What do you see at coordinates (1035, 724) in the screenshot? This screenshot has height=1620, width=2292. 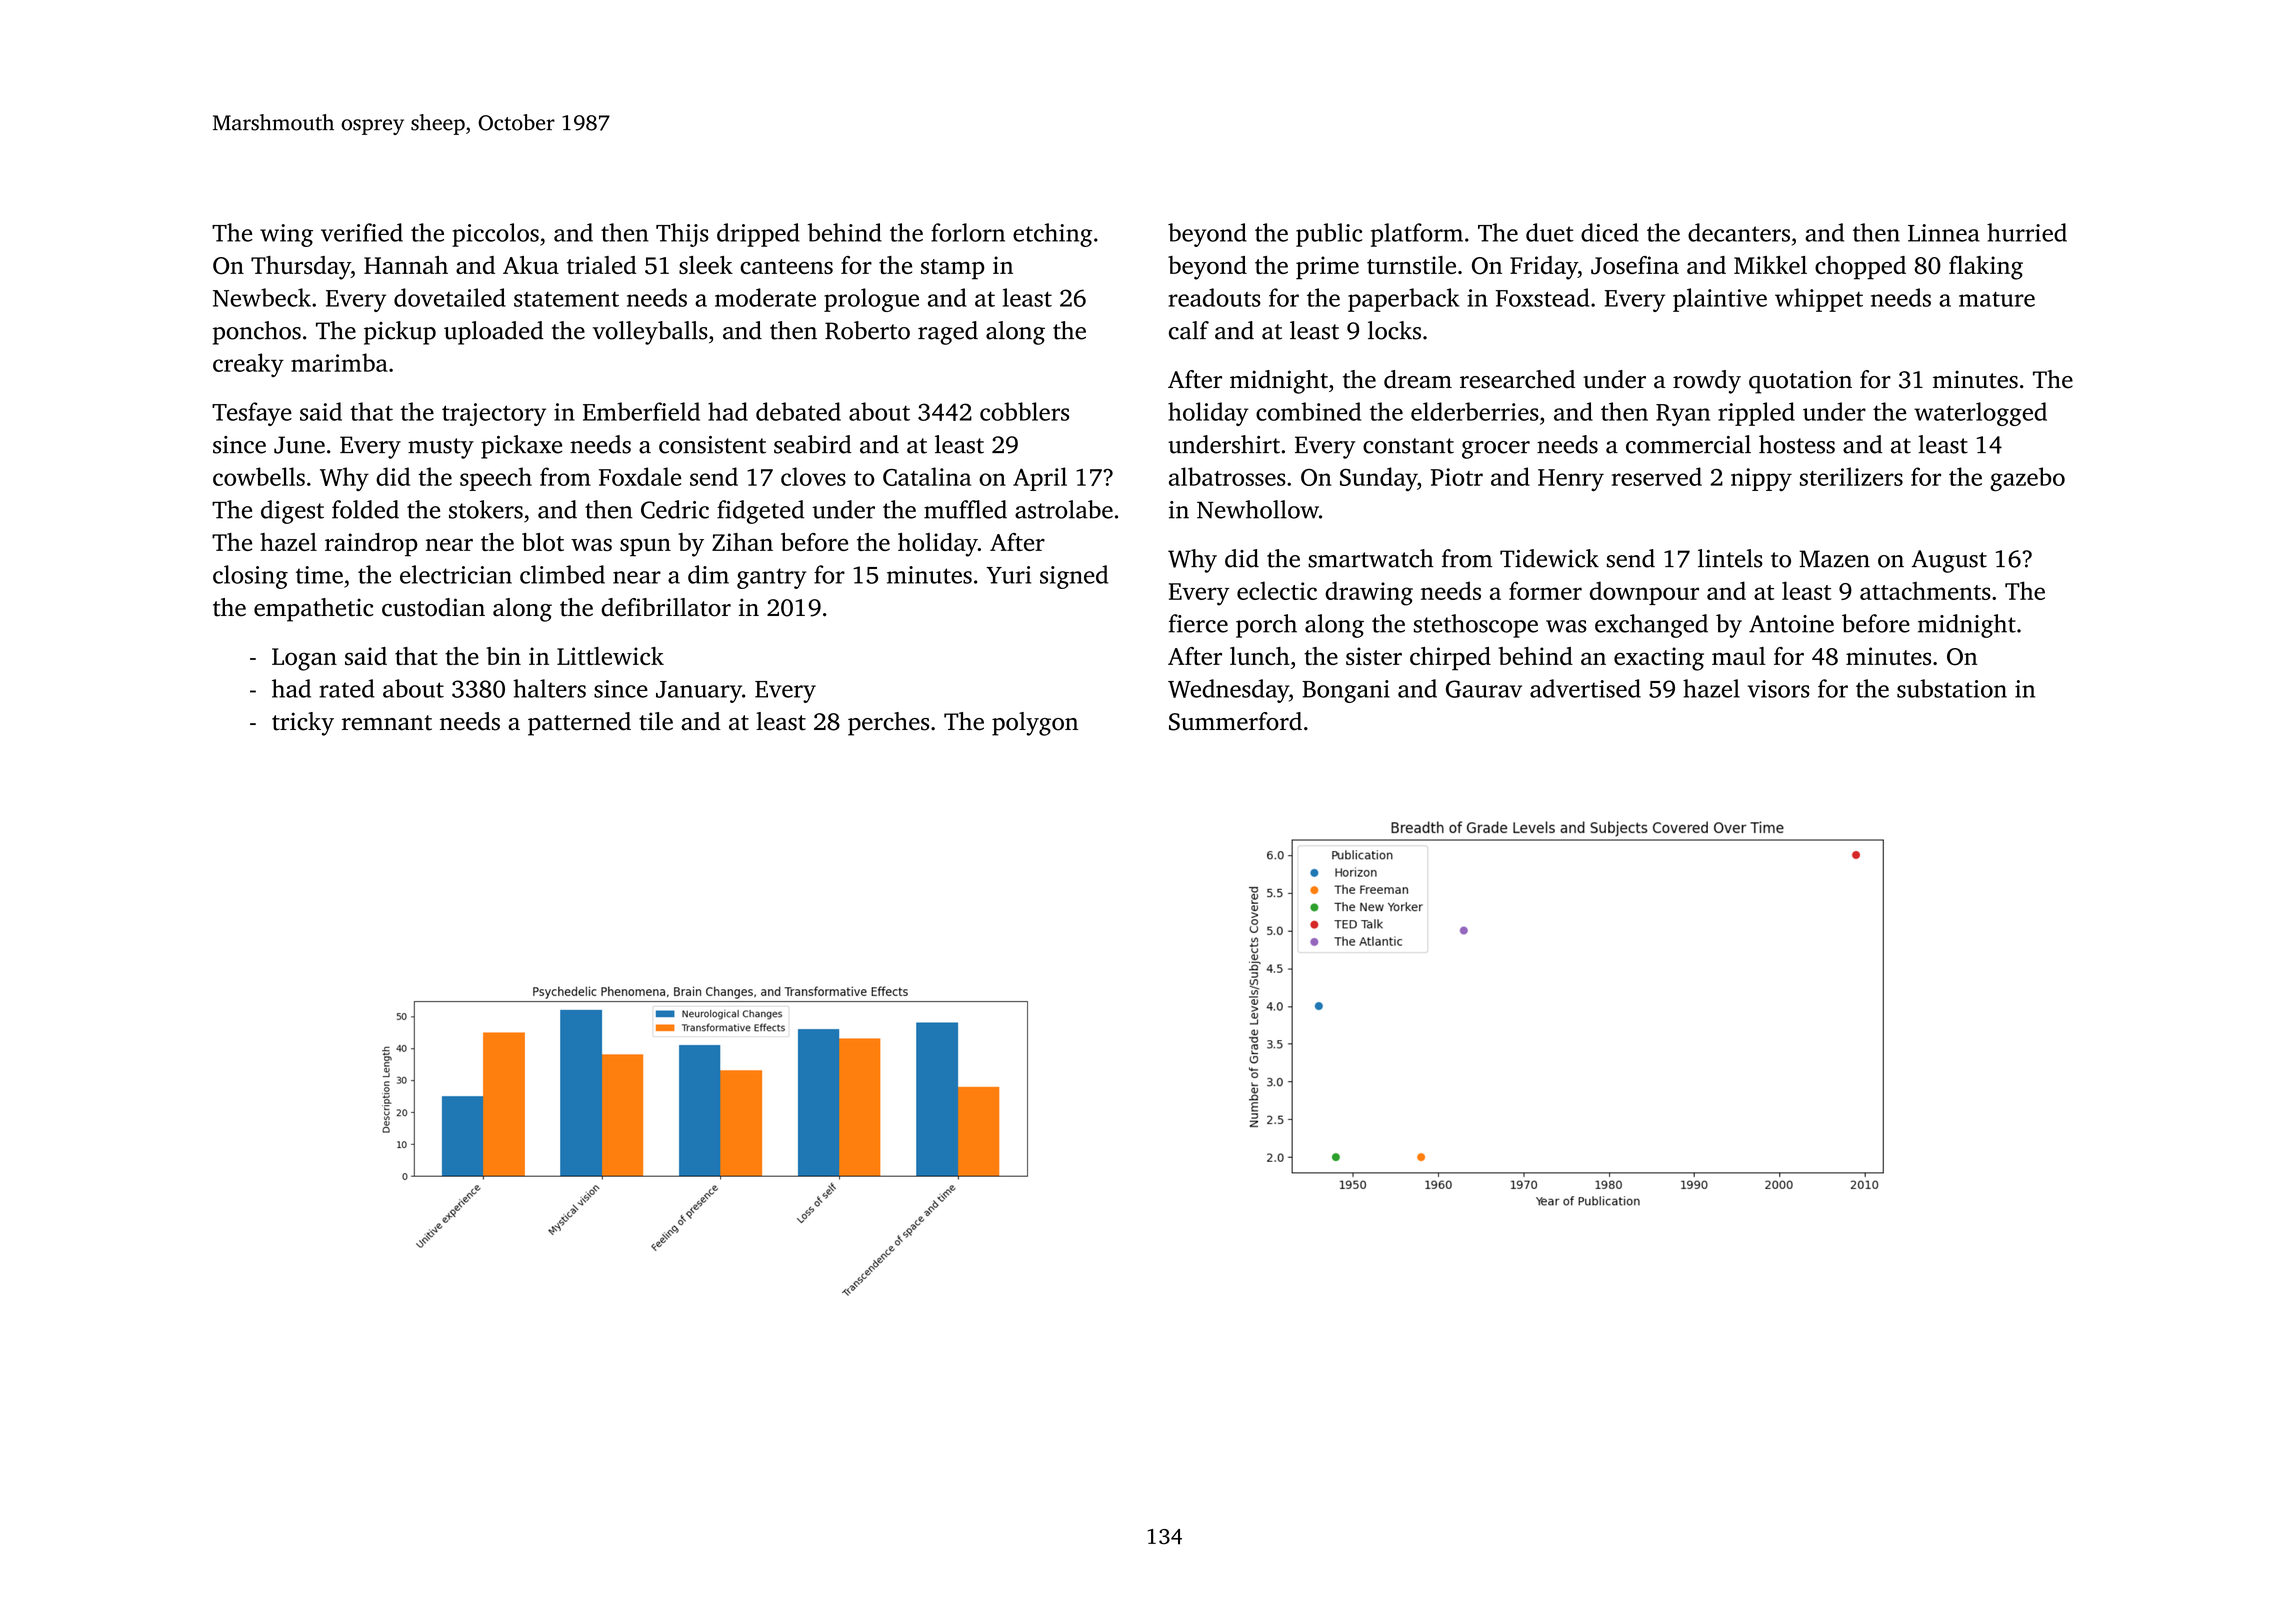 I see `polygon` at bounding box center [1035, 724].
